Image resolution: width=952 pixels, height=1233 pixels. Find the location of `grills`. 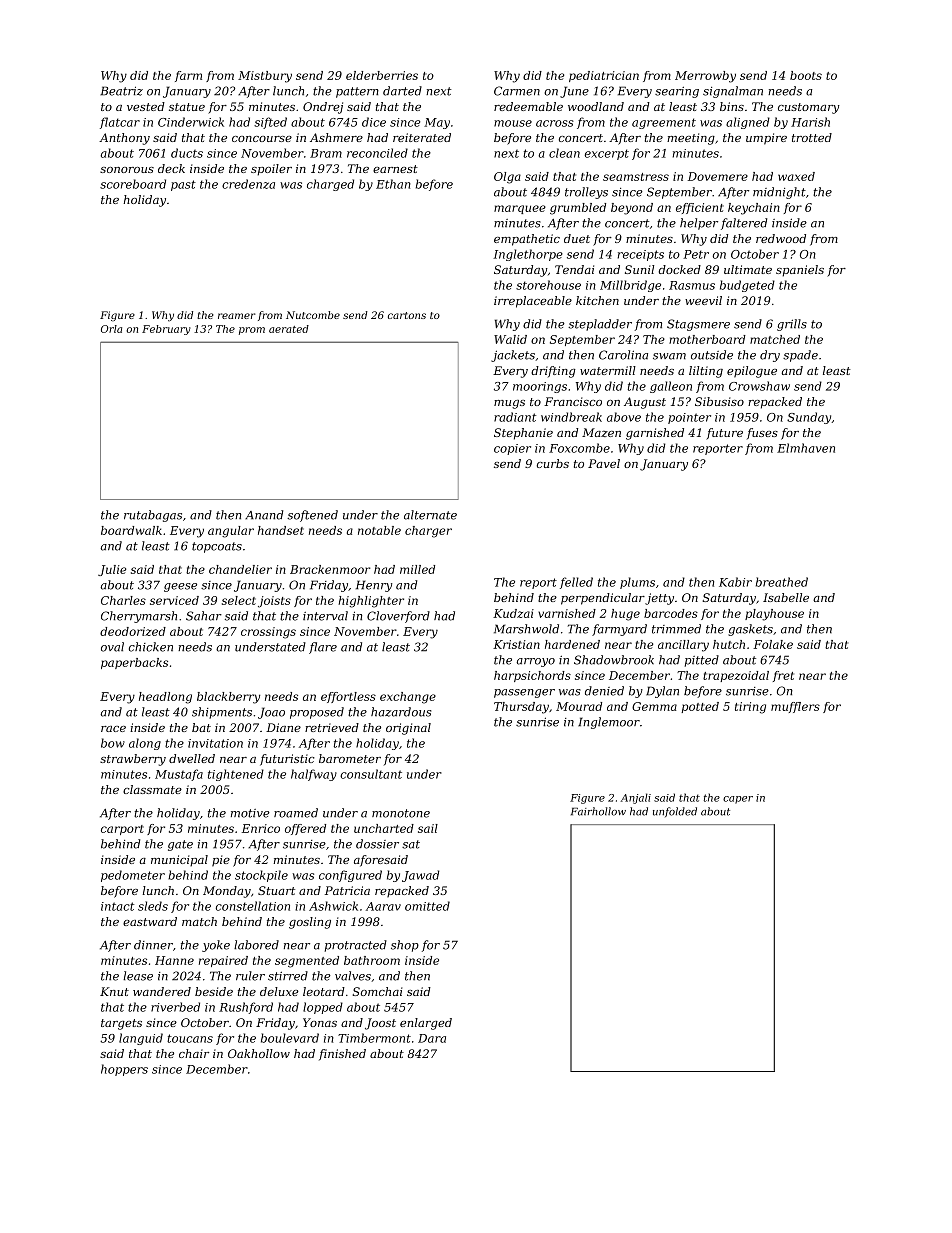

grills is located at coordinates (792, 325).
